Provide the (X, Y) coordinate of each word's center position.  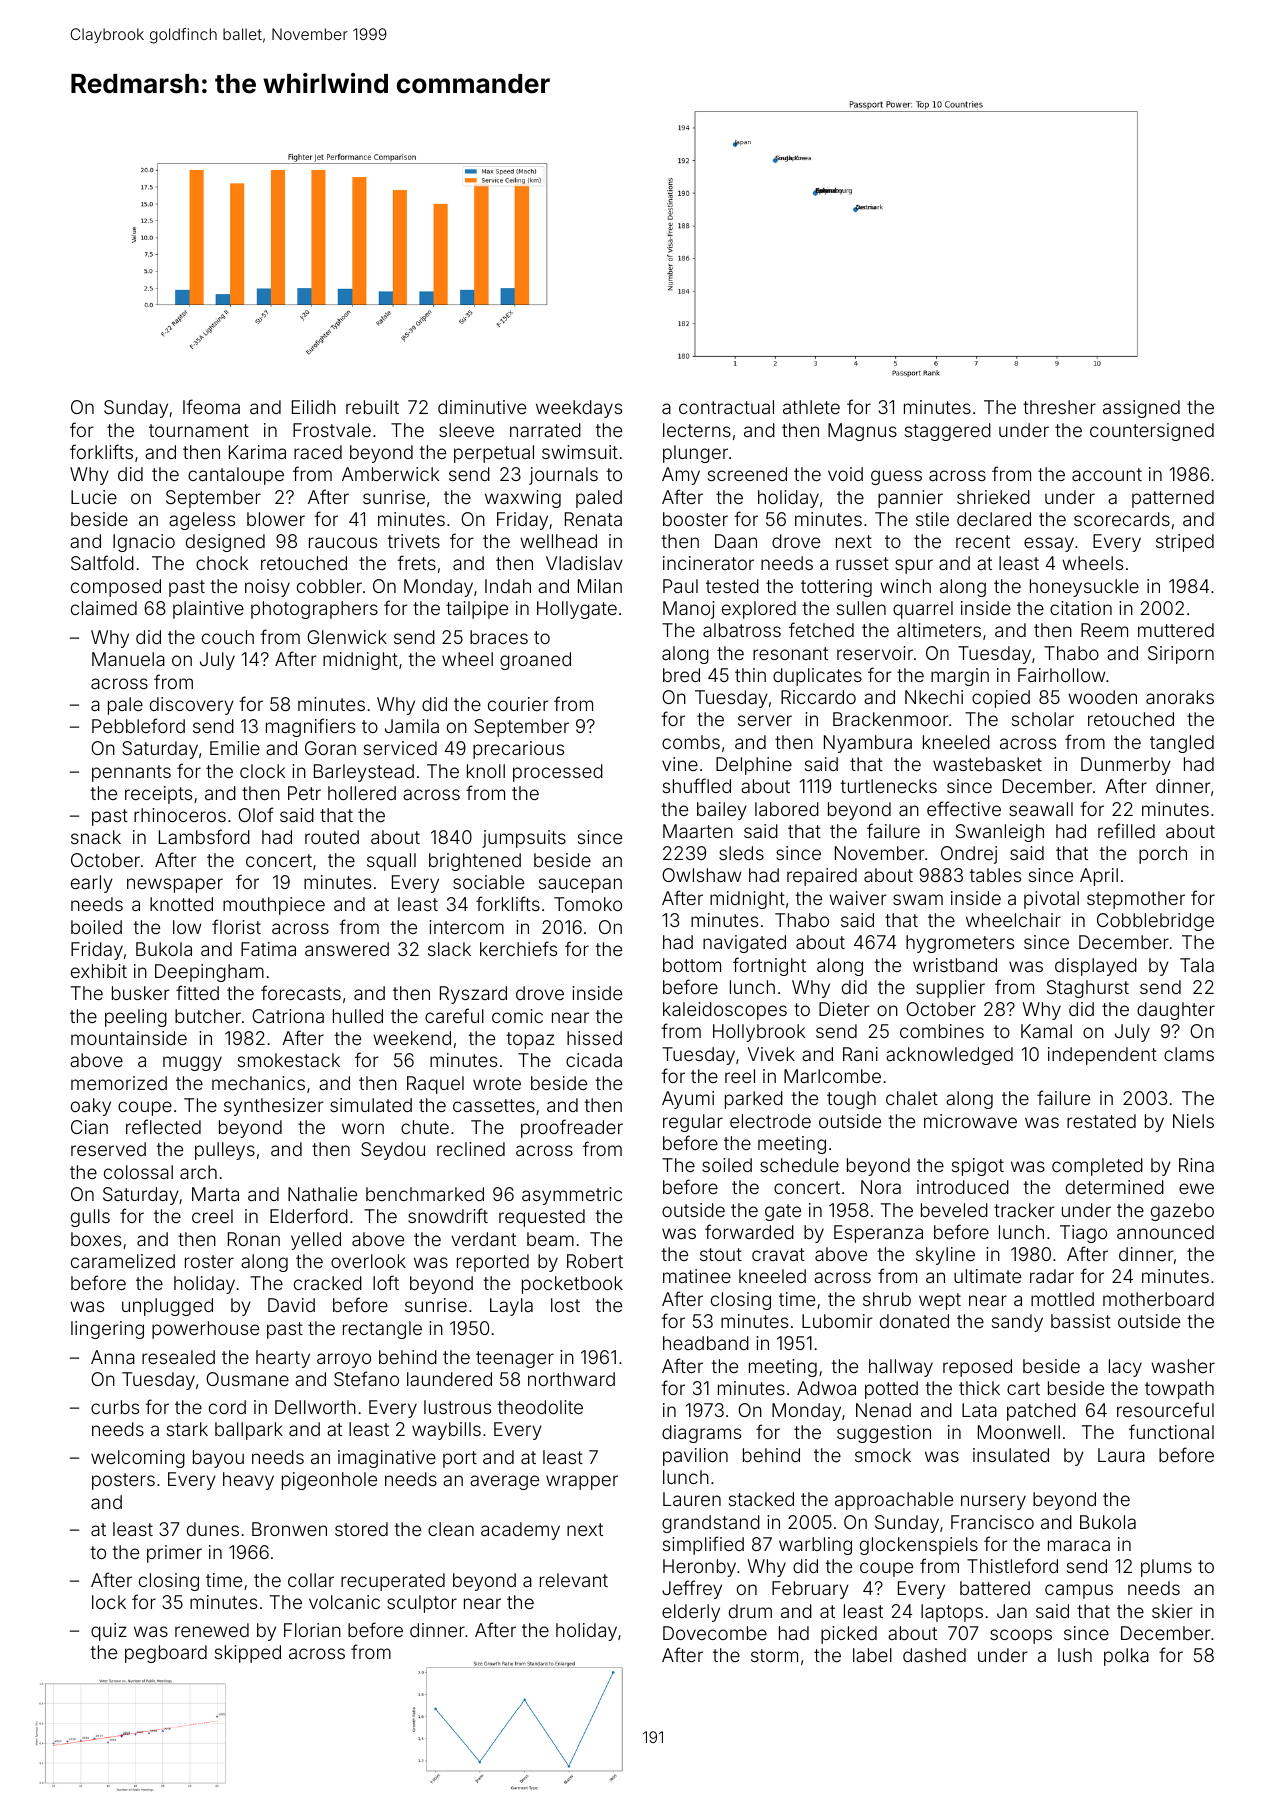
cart (1023, 1388)
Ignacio (144, 543)
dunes (213, 1529)
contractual (726, 407)
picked (849, 1635)
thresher (1059, 407)
